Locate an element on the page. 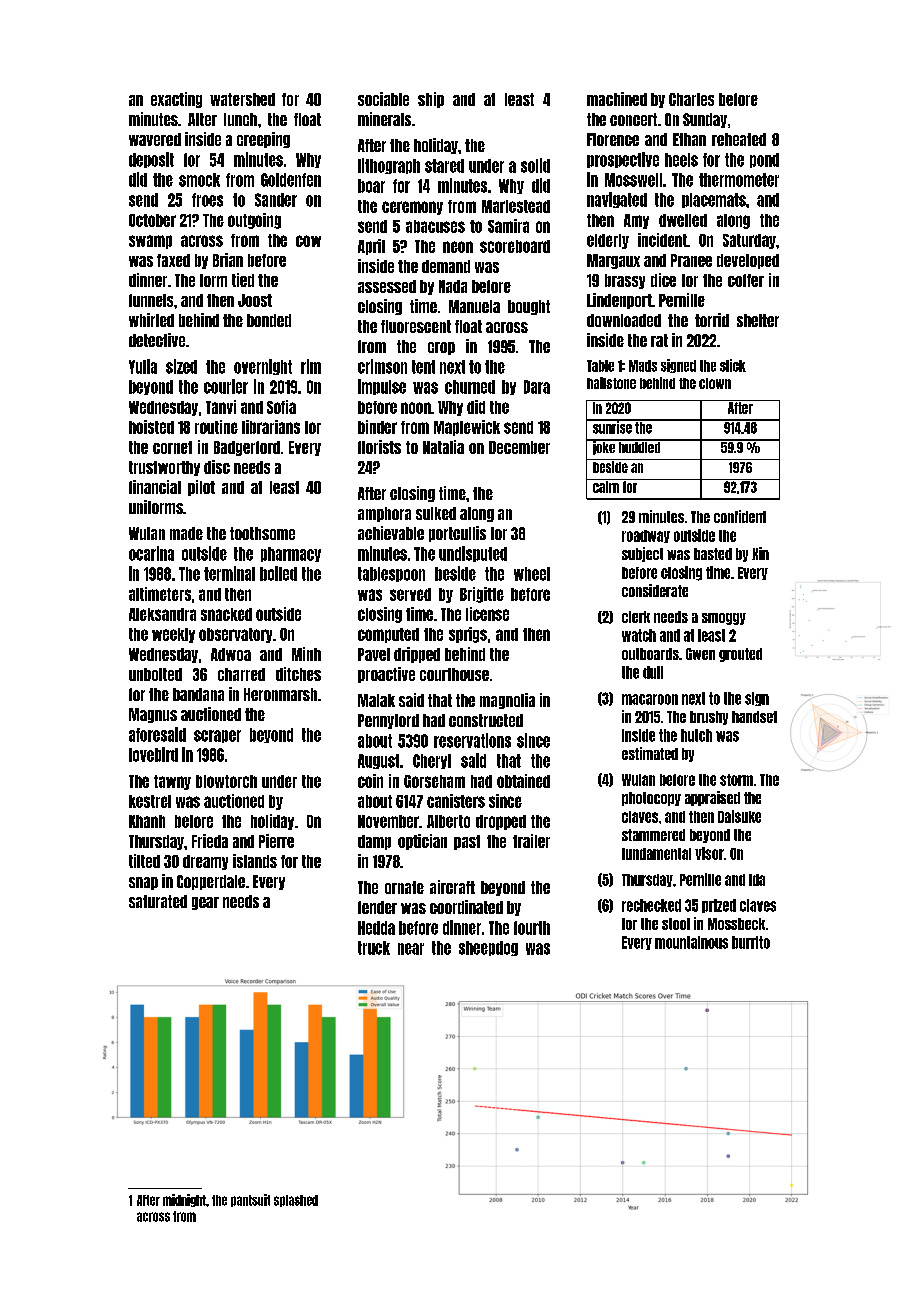 The image size is (908, 1316). exacting is located at coordinates (176, 100).
